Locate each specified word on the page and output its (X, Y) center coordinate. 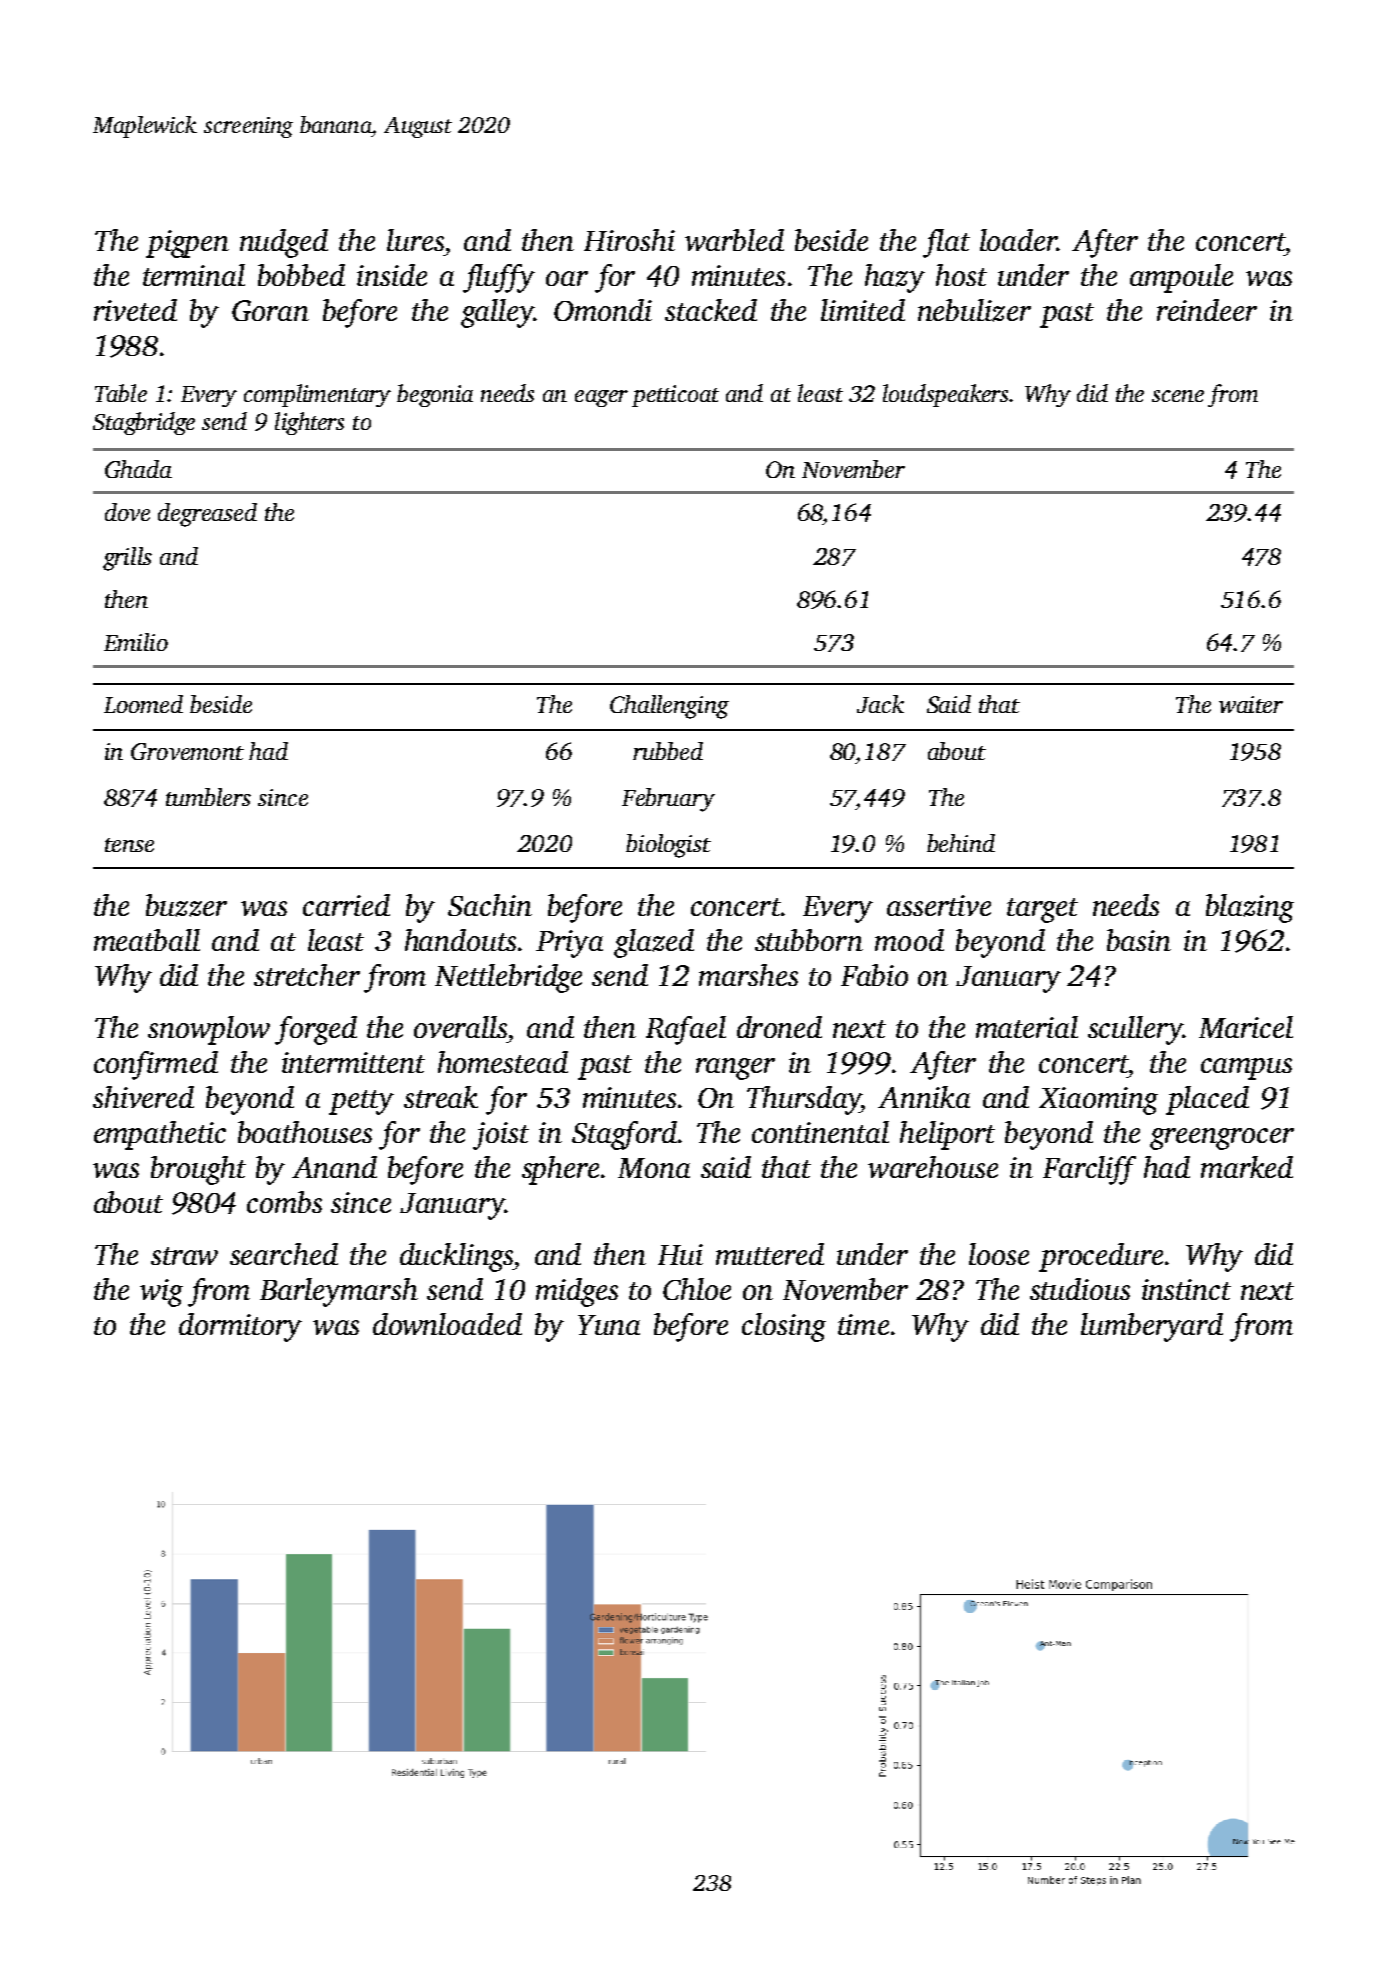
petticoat (675, 396)
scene (1178, 396)
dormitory (240, 1327)
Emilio (136, 642)
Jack (880, 704)
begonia (435, 395)
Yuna (609, 1325)
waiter (1251, 704)
